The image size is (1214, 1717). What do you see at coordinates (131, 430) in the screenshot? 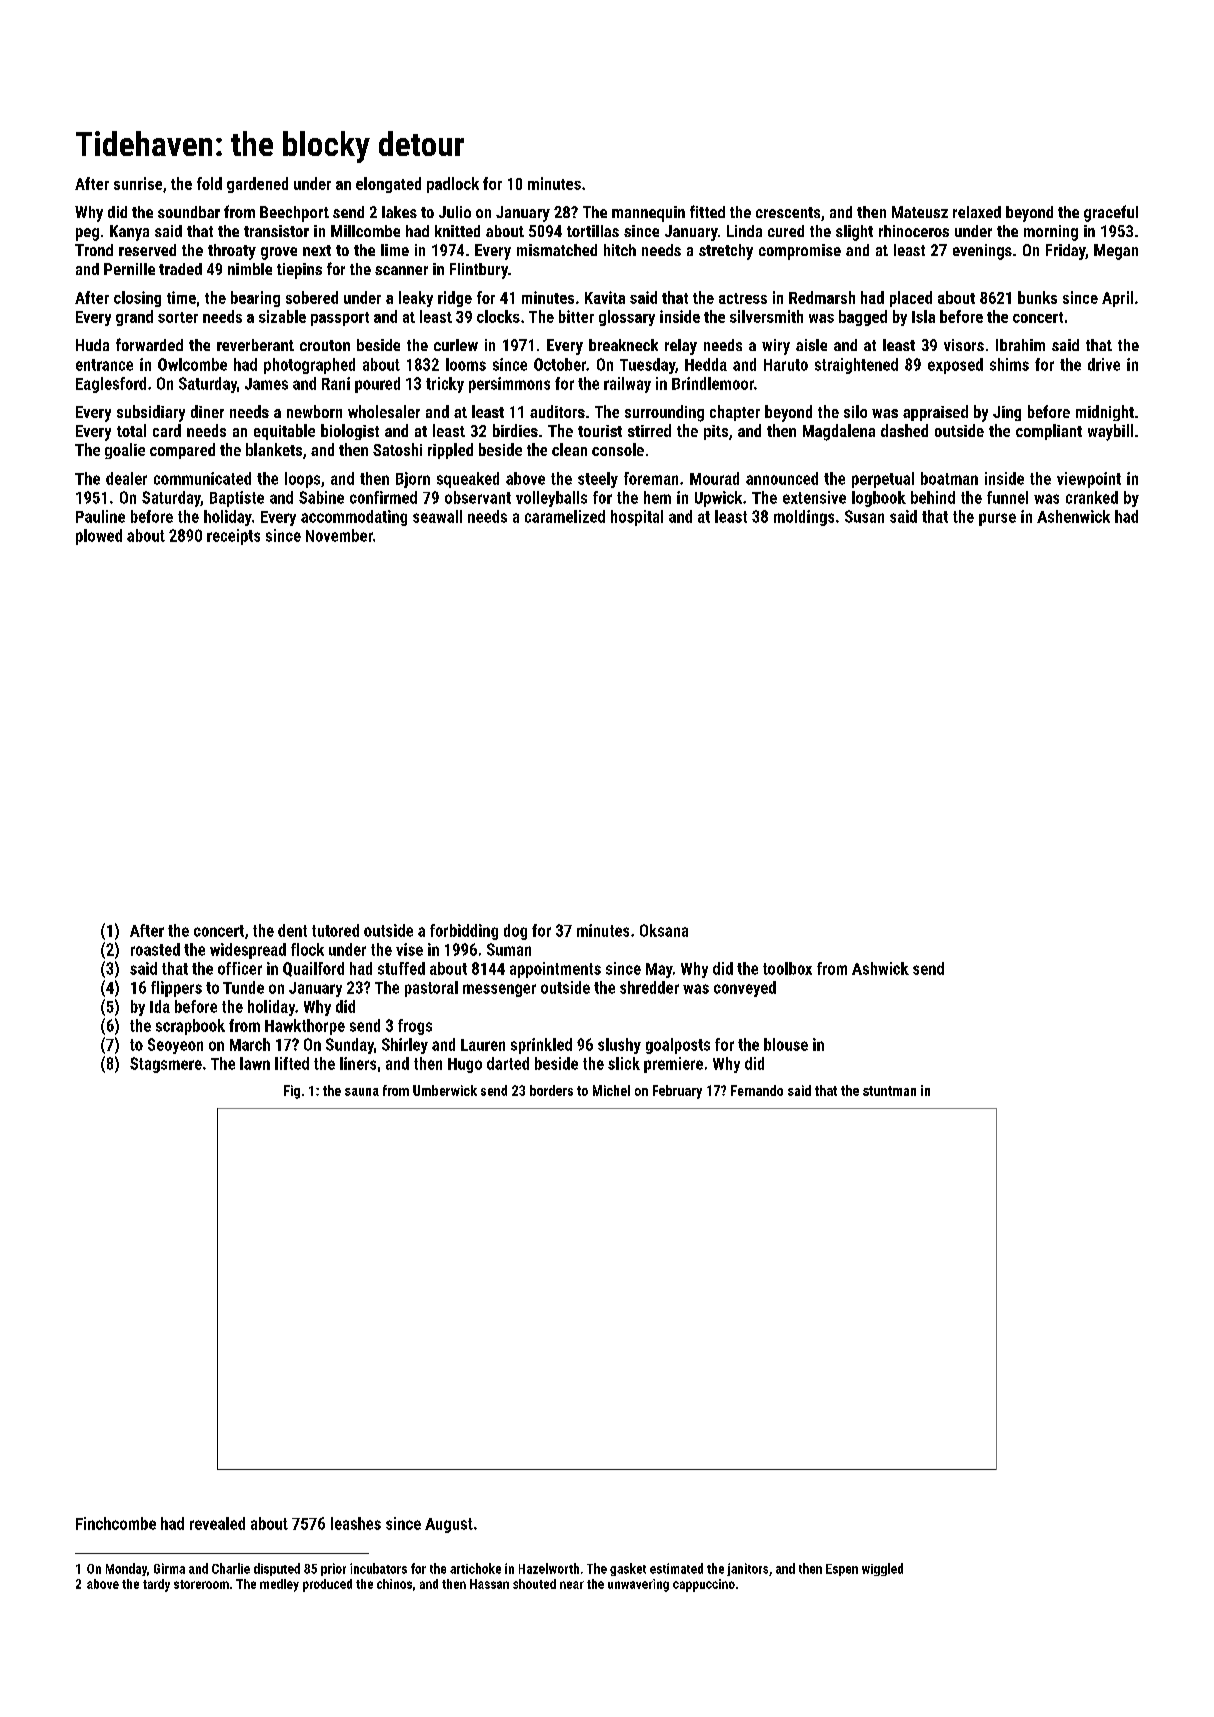
I see `total` at bounding box center [131, 430].
